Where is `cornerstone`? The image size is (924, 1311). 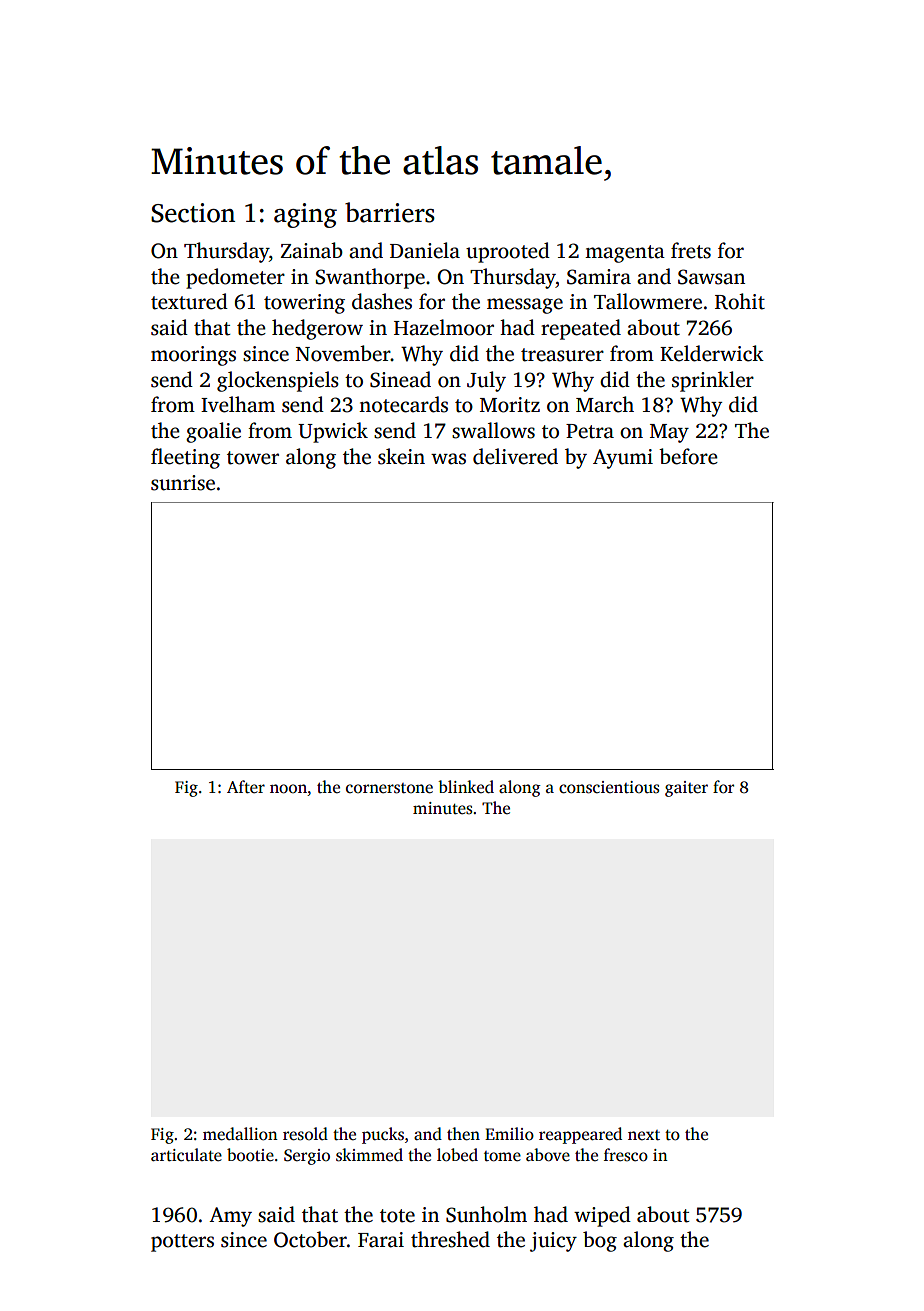
cornerstone is located at coordinates (389, 788).
